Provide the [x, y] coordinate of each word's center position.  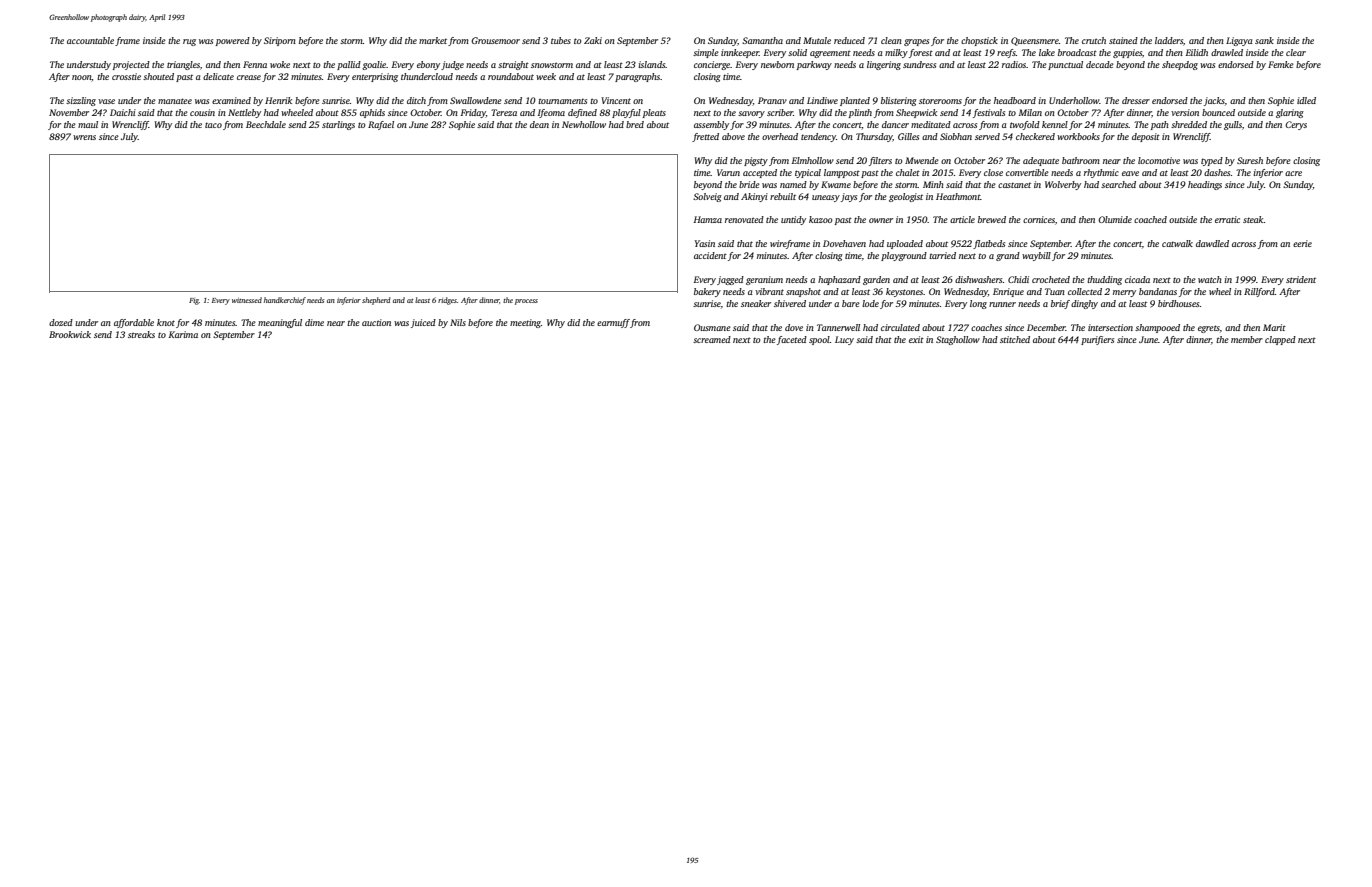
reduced [849, 40]
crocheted [1051, 279]
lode [870, 303]
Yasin [704, 243]
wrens [84, 137]
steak [1253, 219]
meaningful [280, 323]
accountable [90, 40]
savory [751, 114]
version [1185, 112]
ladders [1169, 40]
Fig [194, 301]
